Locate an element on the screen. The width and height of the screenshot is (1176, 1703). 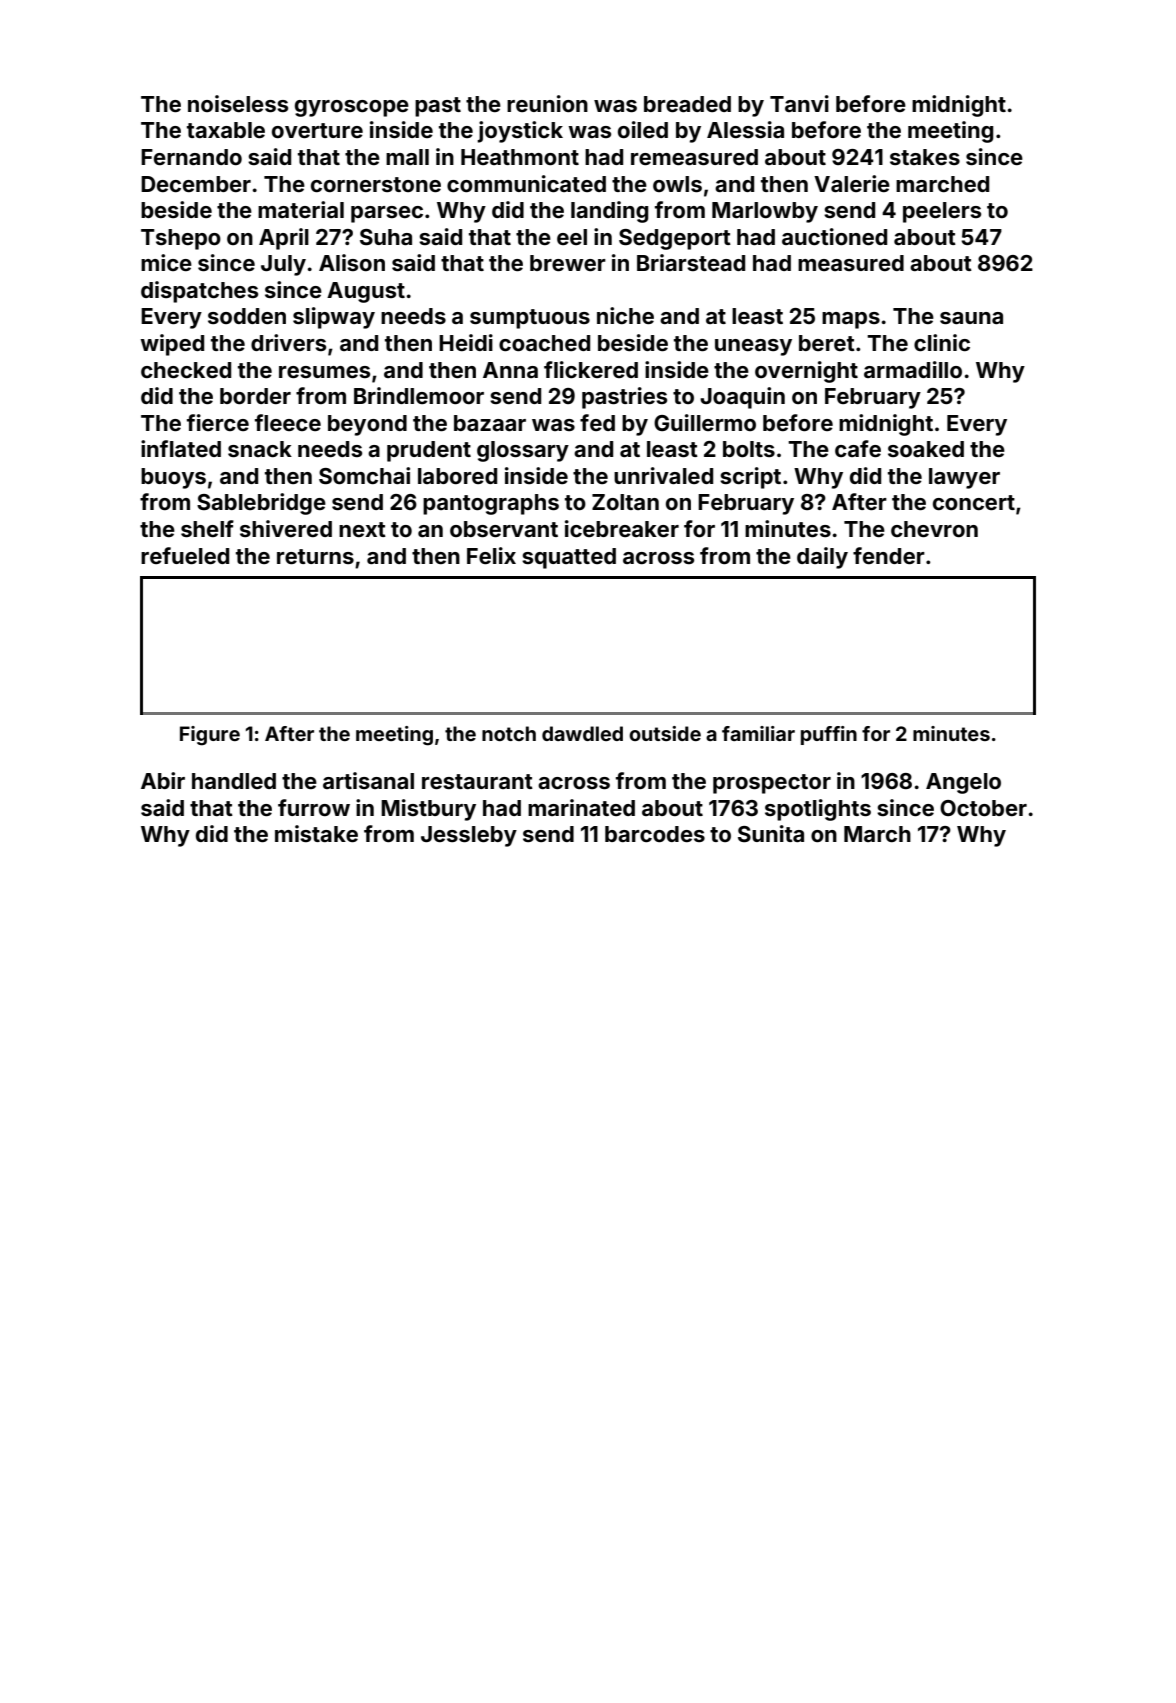
breaded is located at coordinates (687, 104).
